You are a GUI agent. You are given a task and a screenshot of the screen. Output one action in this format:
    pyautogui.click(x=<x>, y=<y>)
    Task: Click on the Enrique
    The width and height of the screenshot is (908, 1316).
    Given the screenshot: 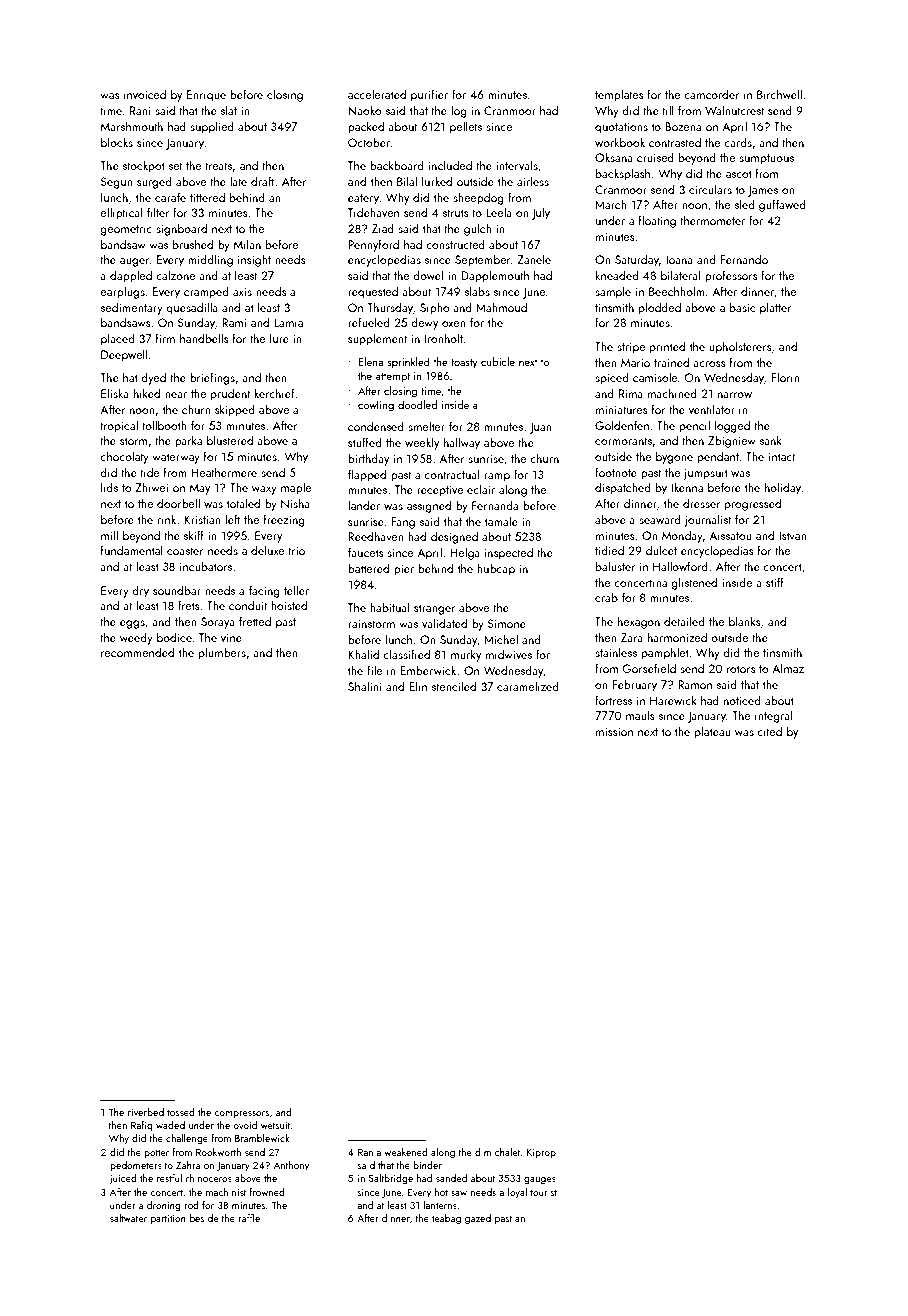 What is the action you would take?
    pyautogui.click(x=206, y=96)
